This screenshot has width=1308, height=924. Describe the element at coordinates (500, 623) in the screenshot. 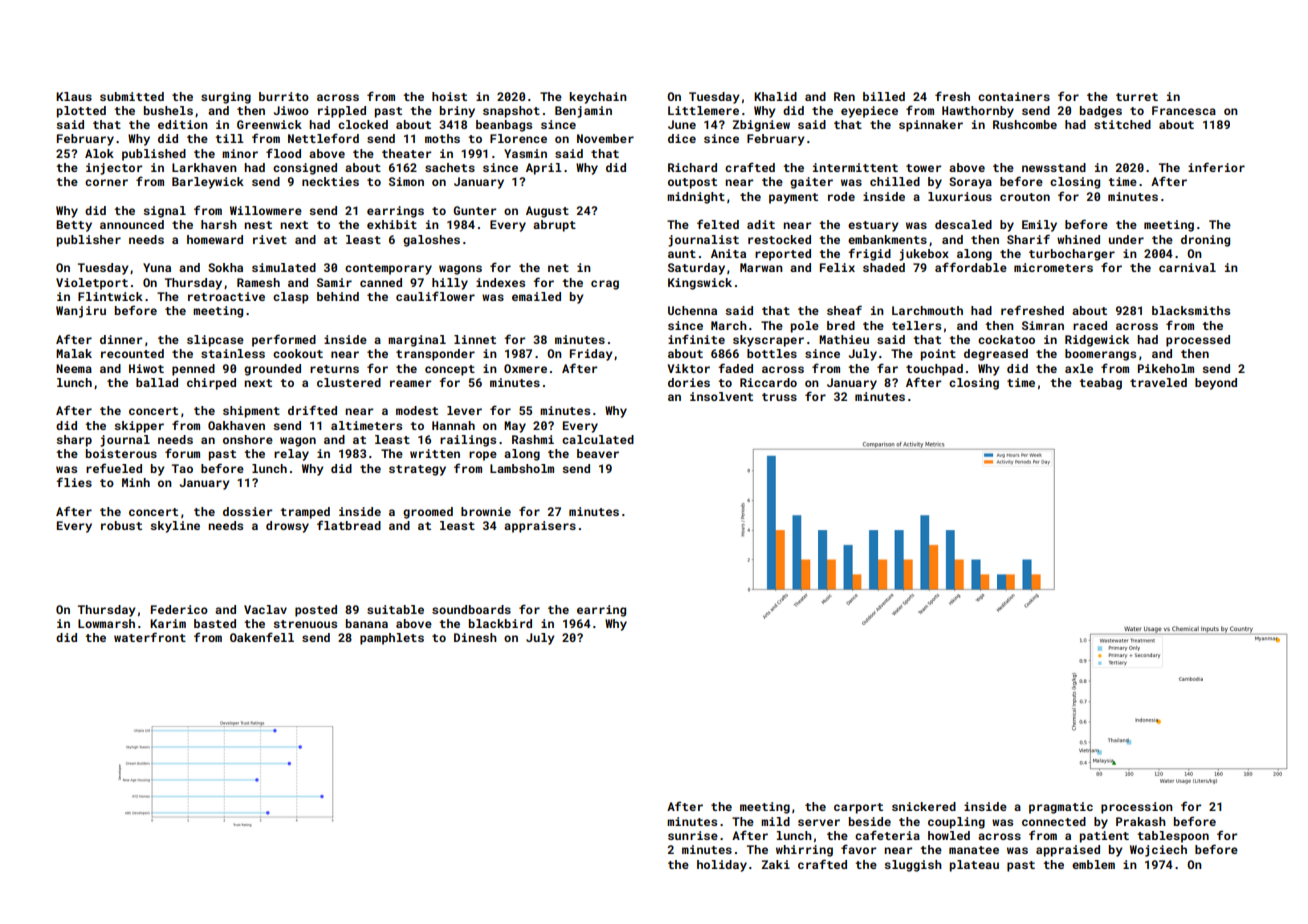

I see `blackbird` at that location.
